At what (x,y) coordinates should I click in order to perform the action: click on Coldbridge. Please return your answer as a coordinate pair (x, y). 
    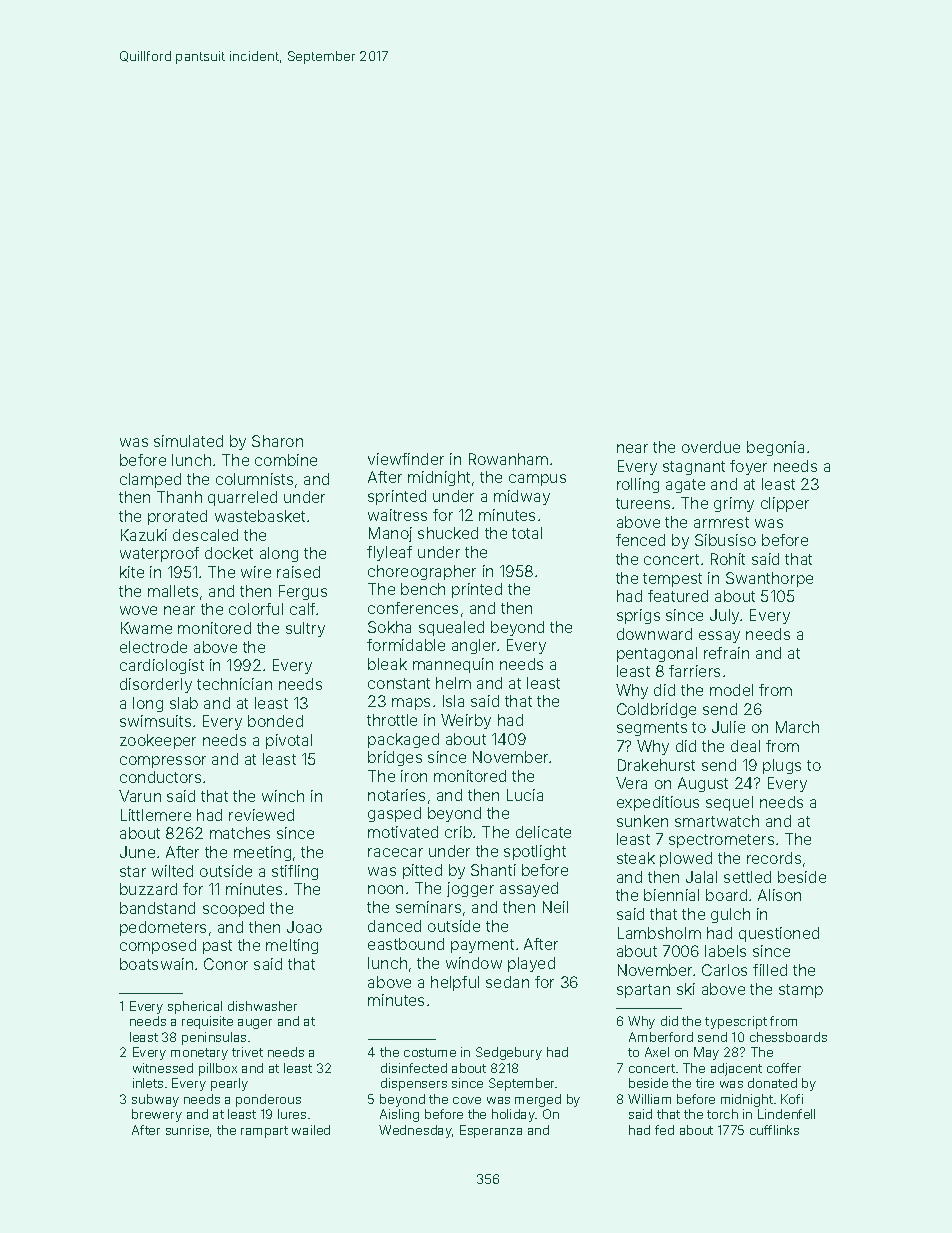
    Looking at the image, I should click on (656, 710).
